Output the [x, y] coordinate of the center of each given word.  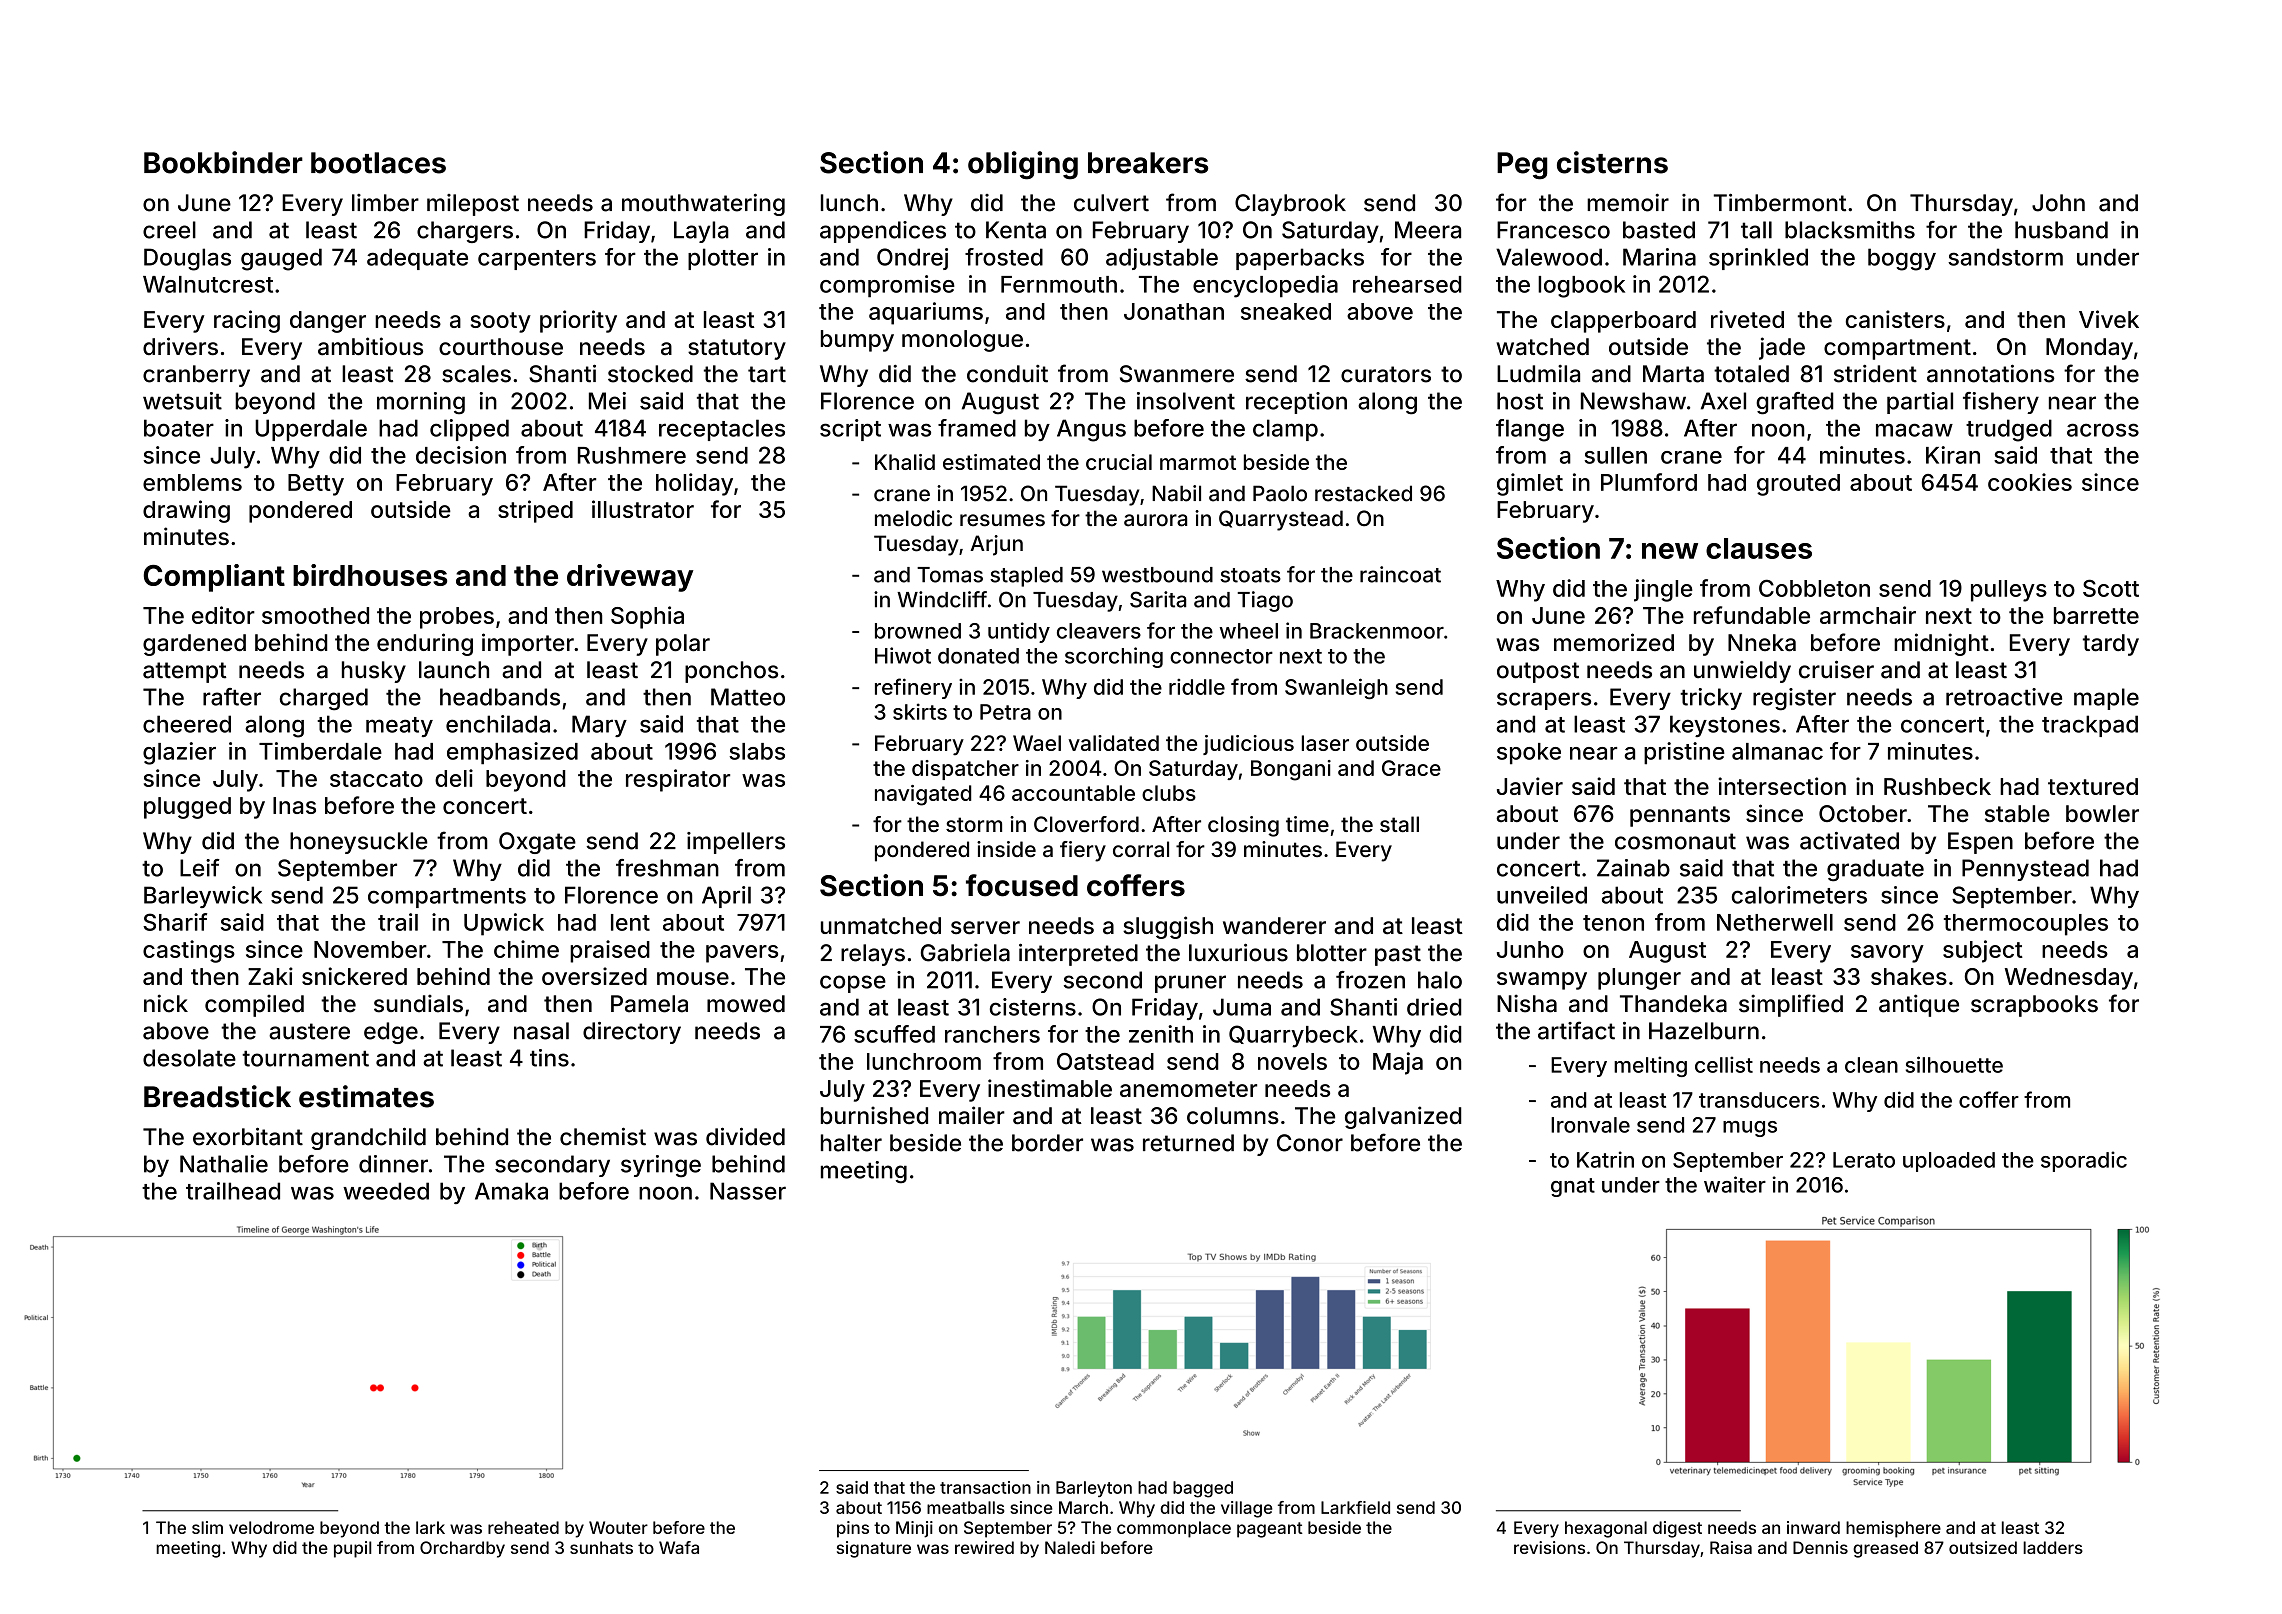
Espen [1980, 843]
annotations [1991, 373]
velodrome [271, 1527]
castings [189, 951]
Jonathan [1174, 311]
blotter [1332, 953]
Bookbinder [223, 162]
